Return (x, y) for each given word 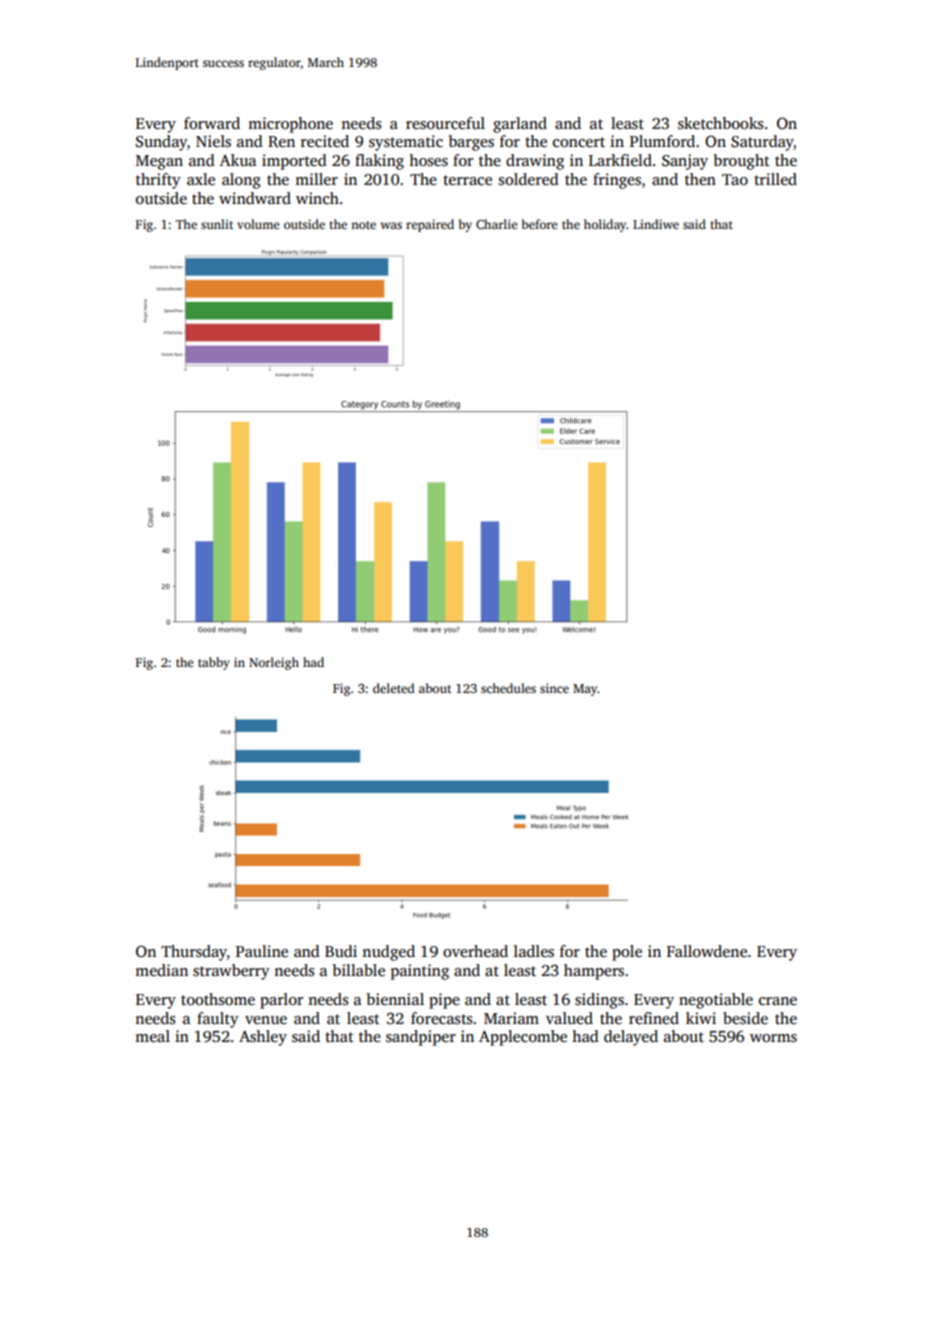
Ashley (263, 1038)
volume (258, 224)
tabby (214, 663)
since (554, 688)
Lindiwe (656, 224)
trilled (775, 179)
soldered (529, 179)
